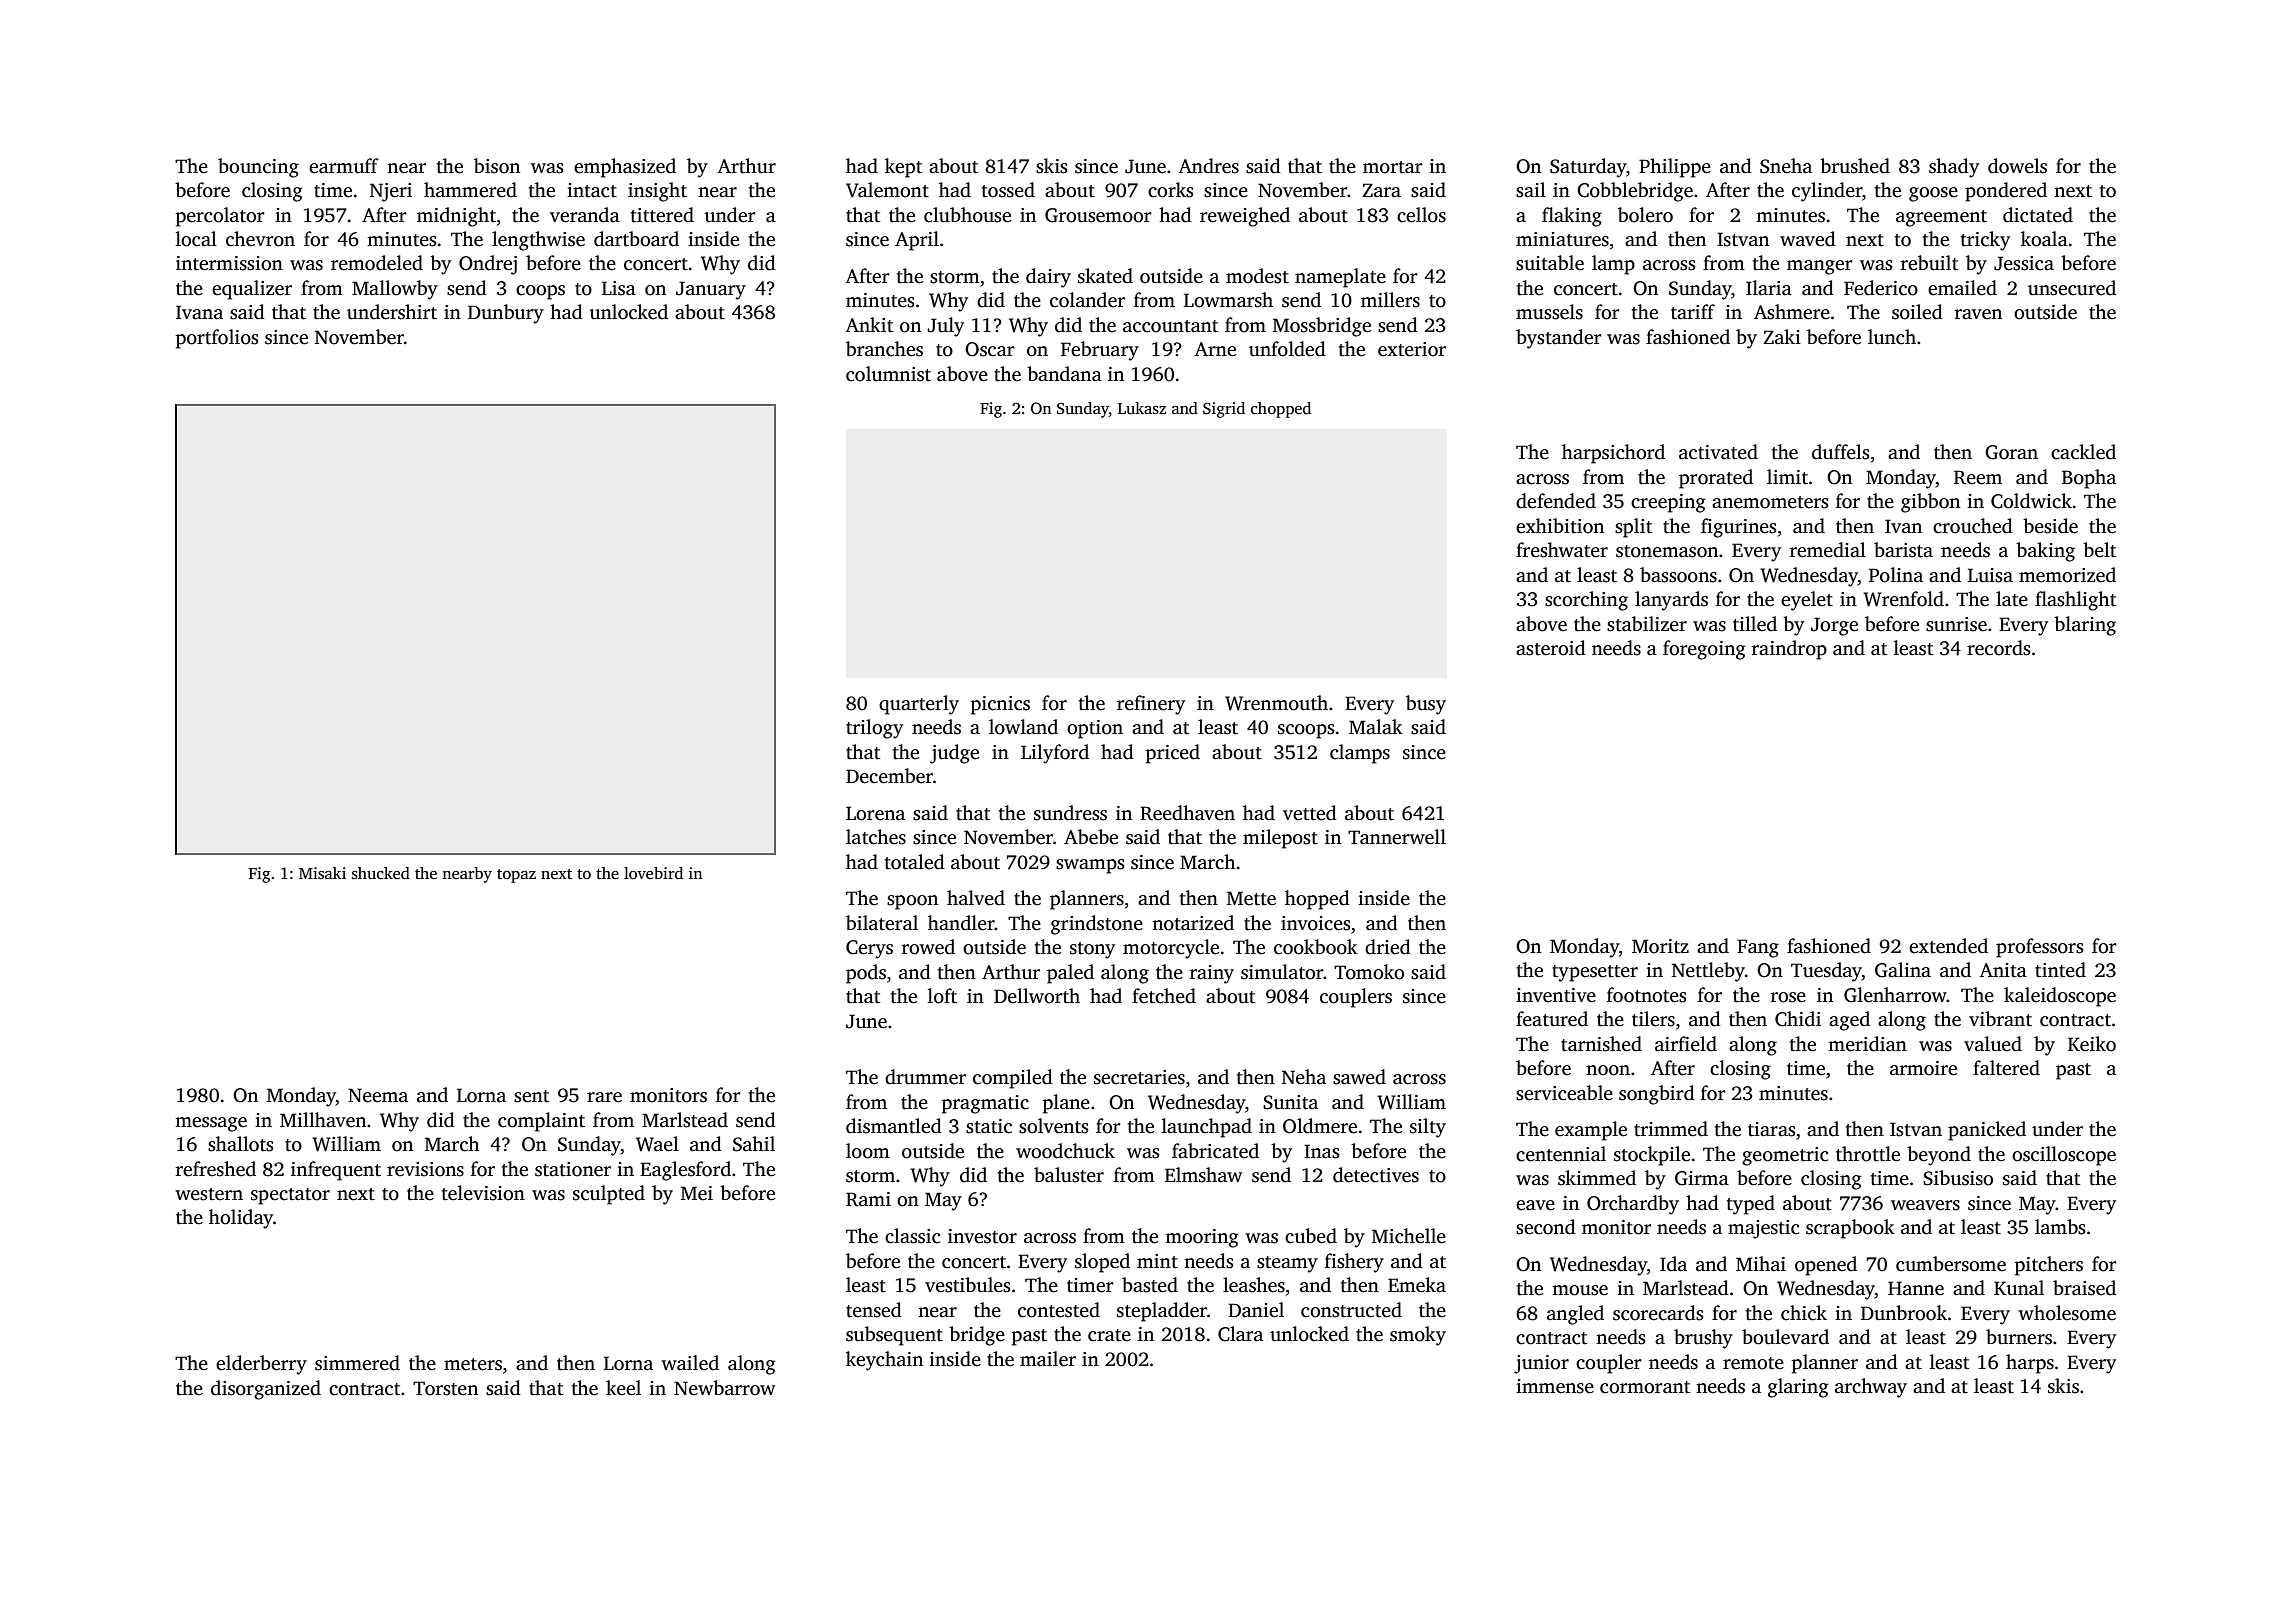 This screenshot has width=2292, height=1620. I want to click on trilogy, so click(874, 729).
